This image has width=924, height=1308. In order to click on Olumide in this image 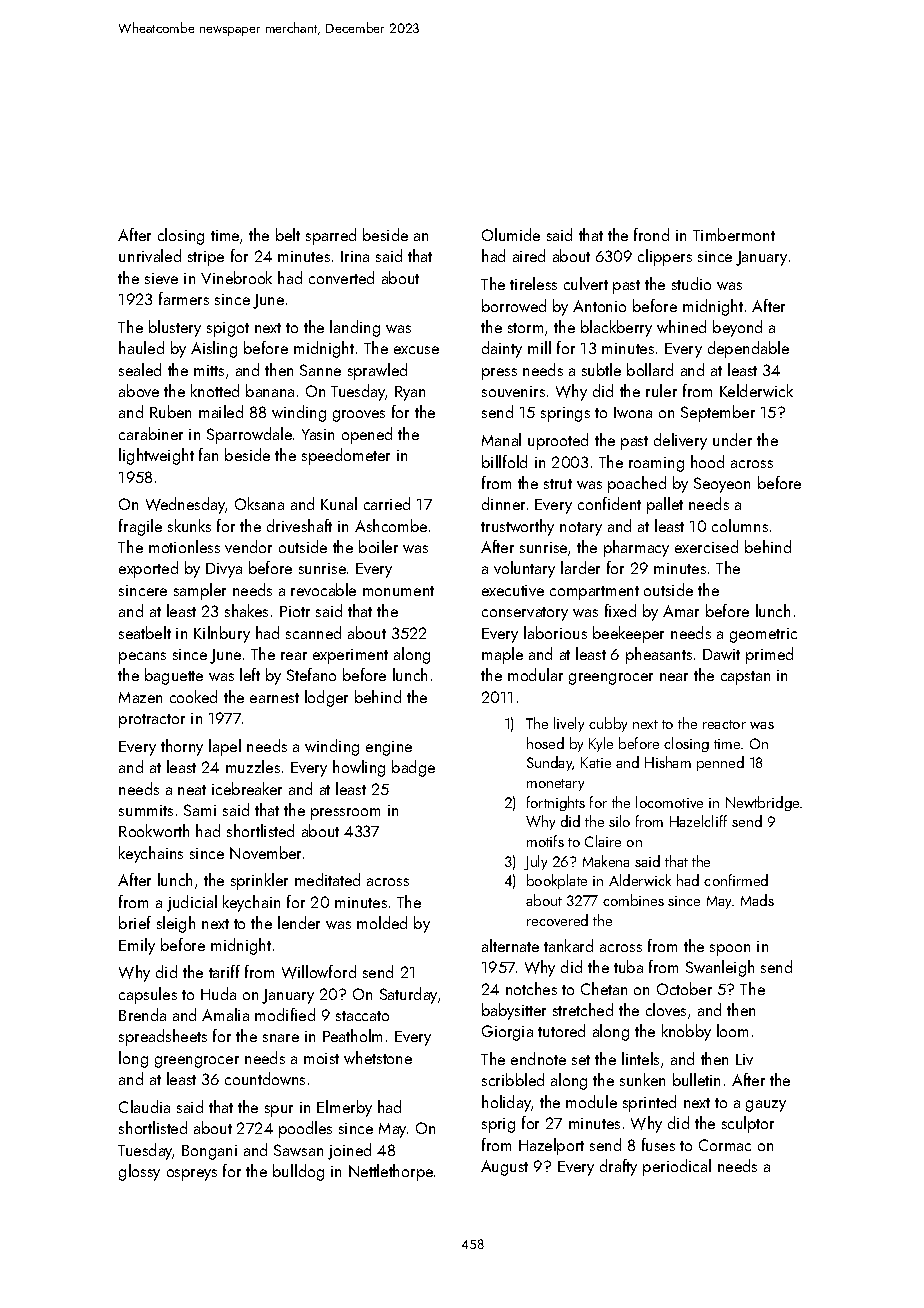, I will do `click(511, 234)`.
